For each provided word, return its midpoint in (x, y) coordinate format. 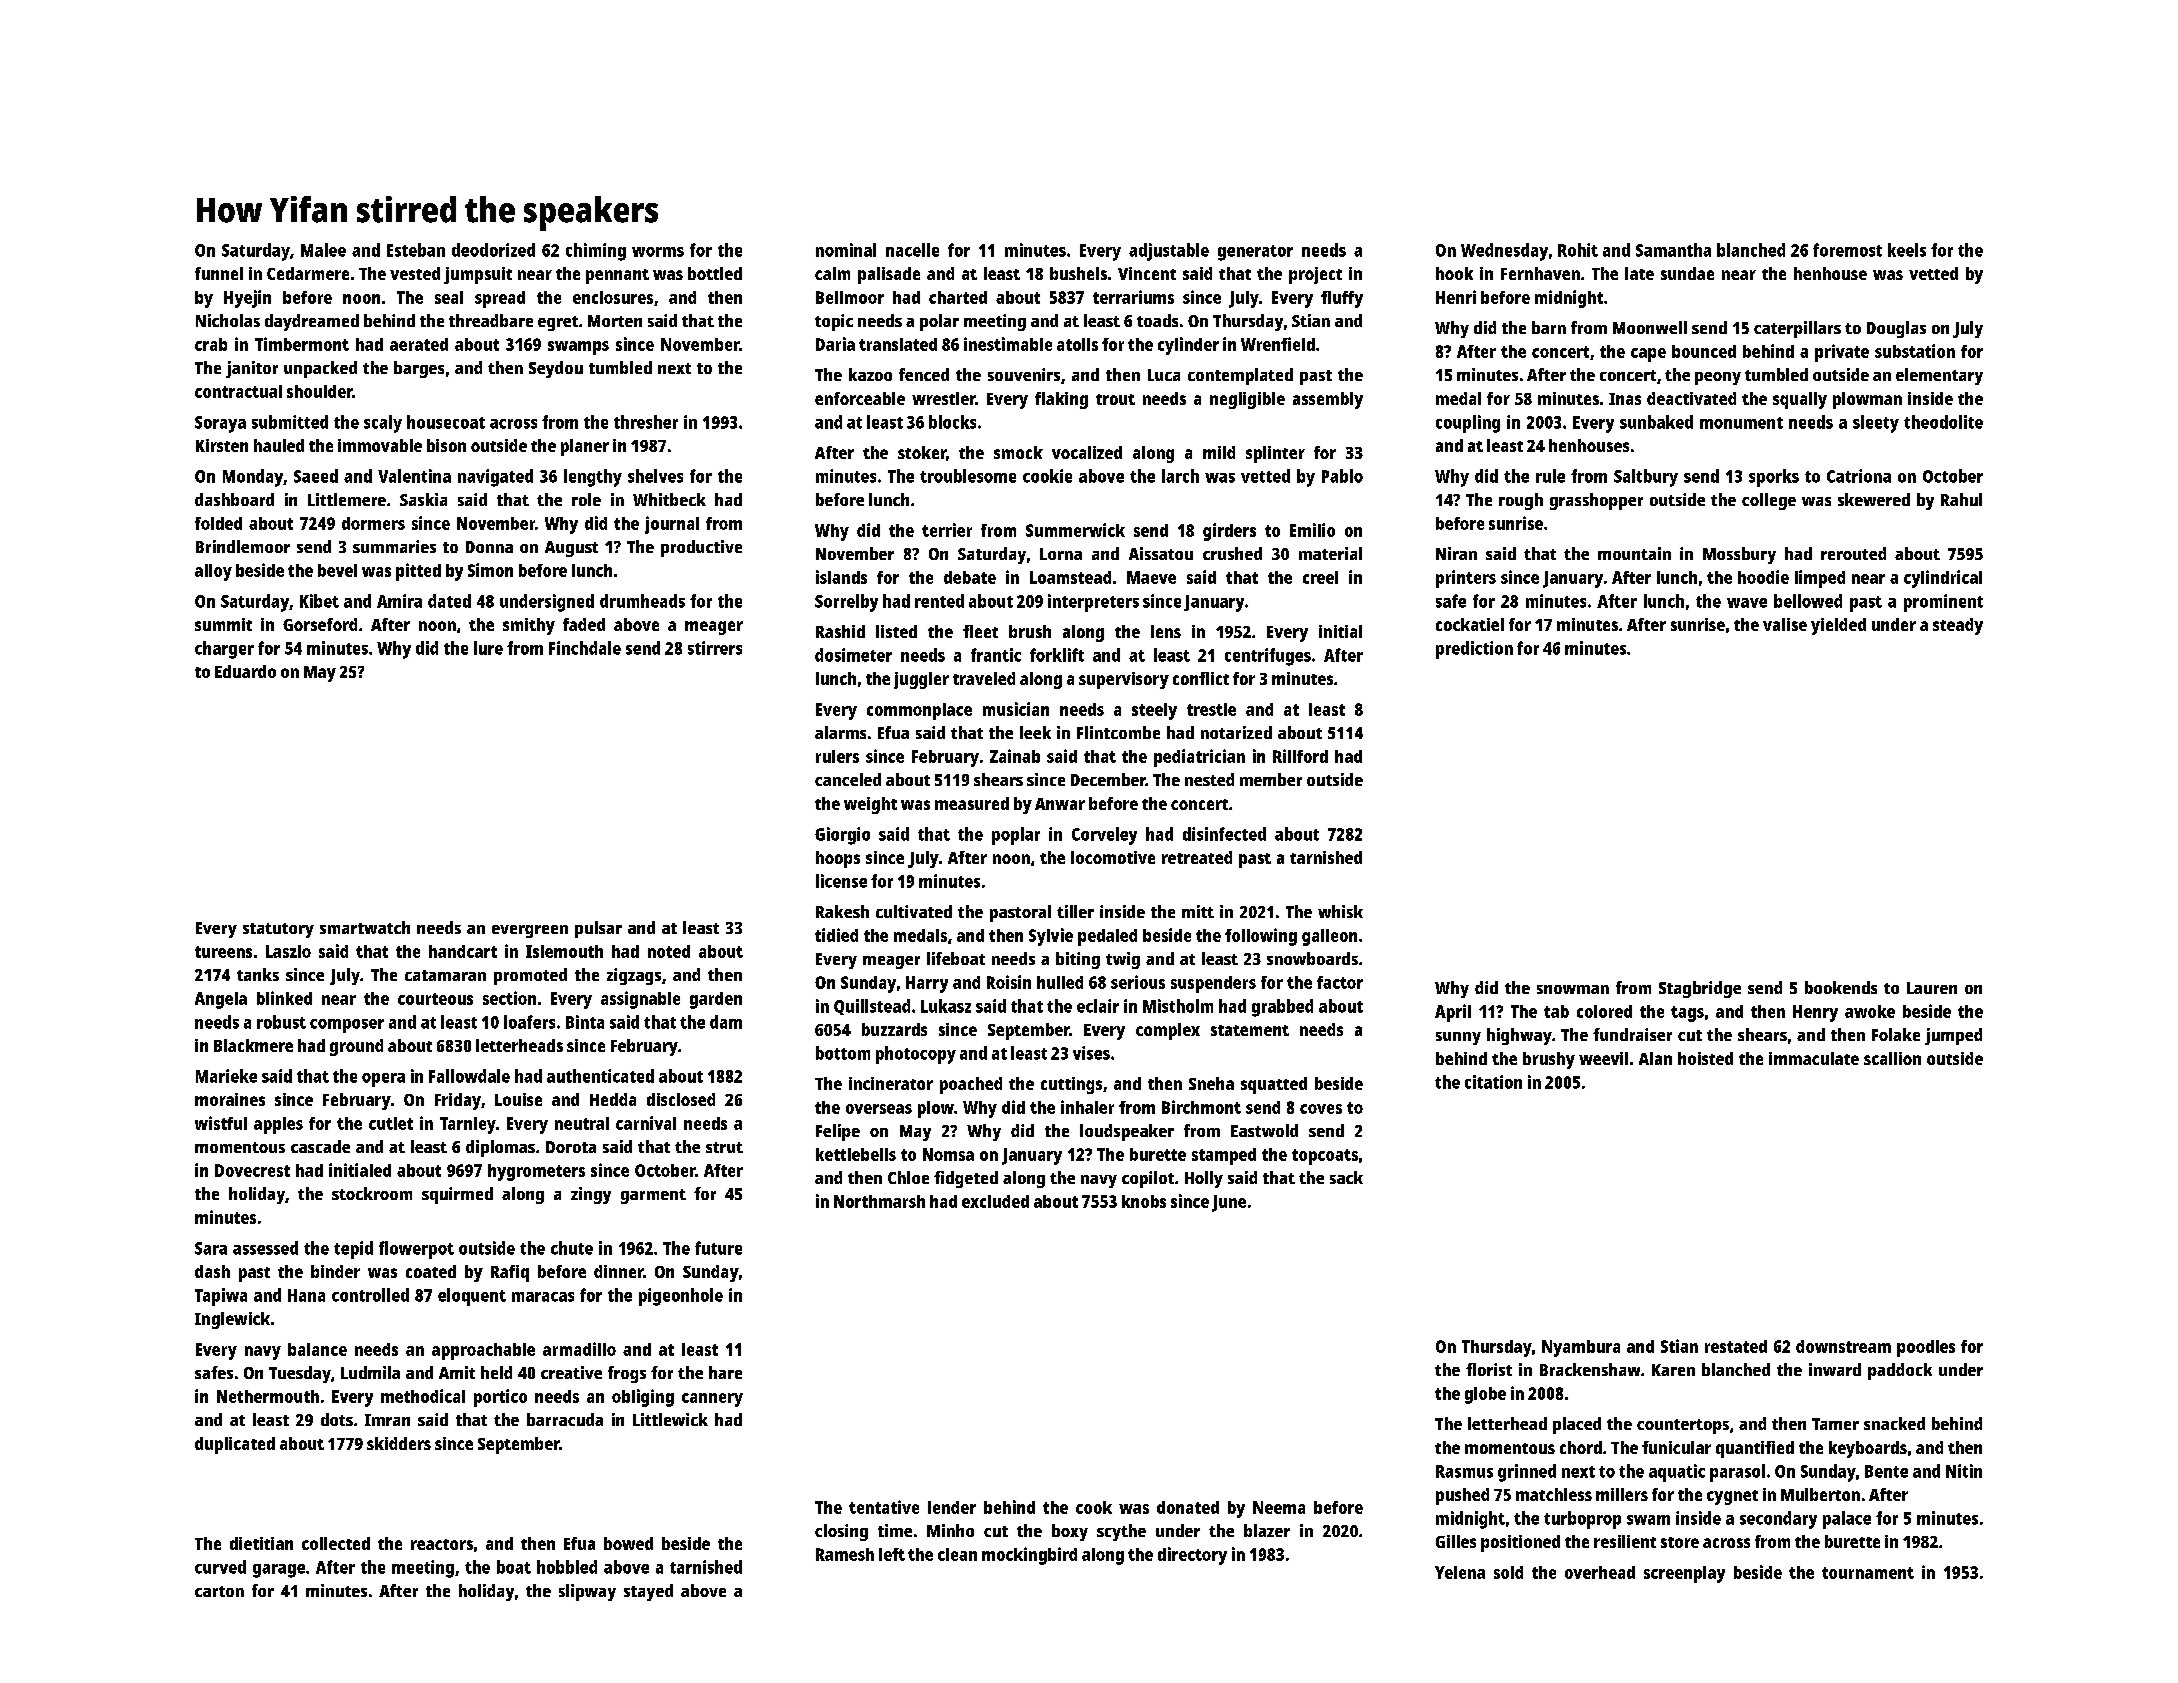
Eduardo (245, 671)
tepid (353, 1250)
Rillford (1300, 756)
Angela (221, 1000)
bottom (843, 1053)
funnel (219, 273)
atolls (1077, 344)
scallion (1892, 1058)
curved (220, 1567)
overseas (879, 1109)
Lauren (1932, 988)
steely (1154, 711)
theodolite (1943, 422)
